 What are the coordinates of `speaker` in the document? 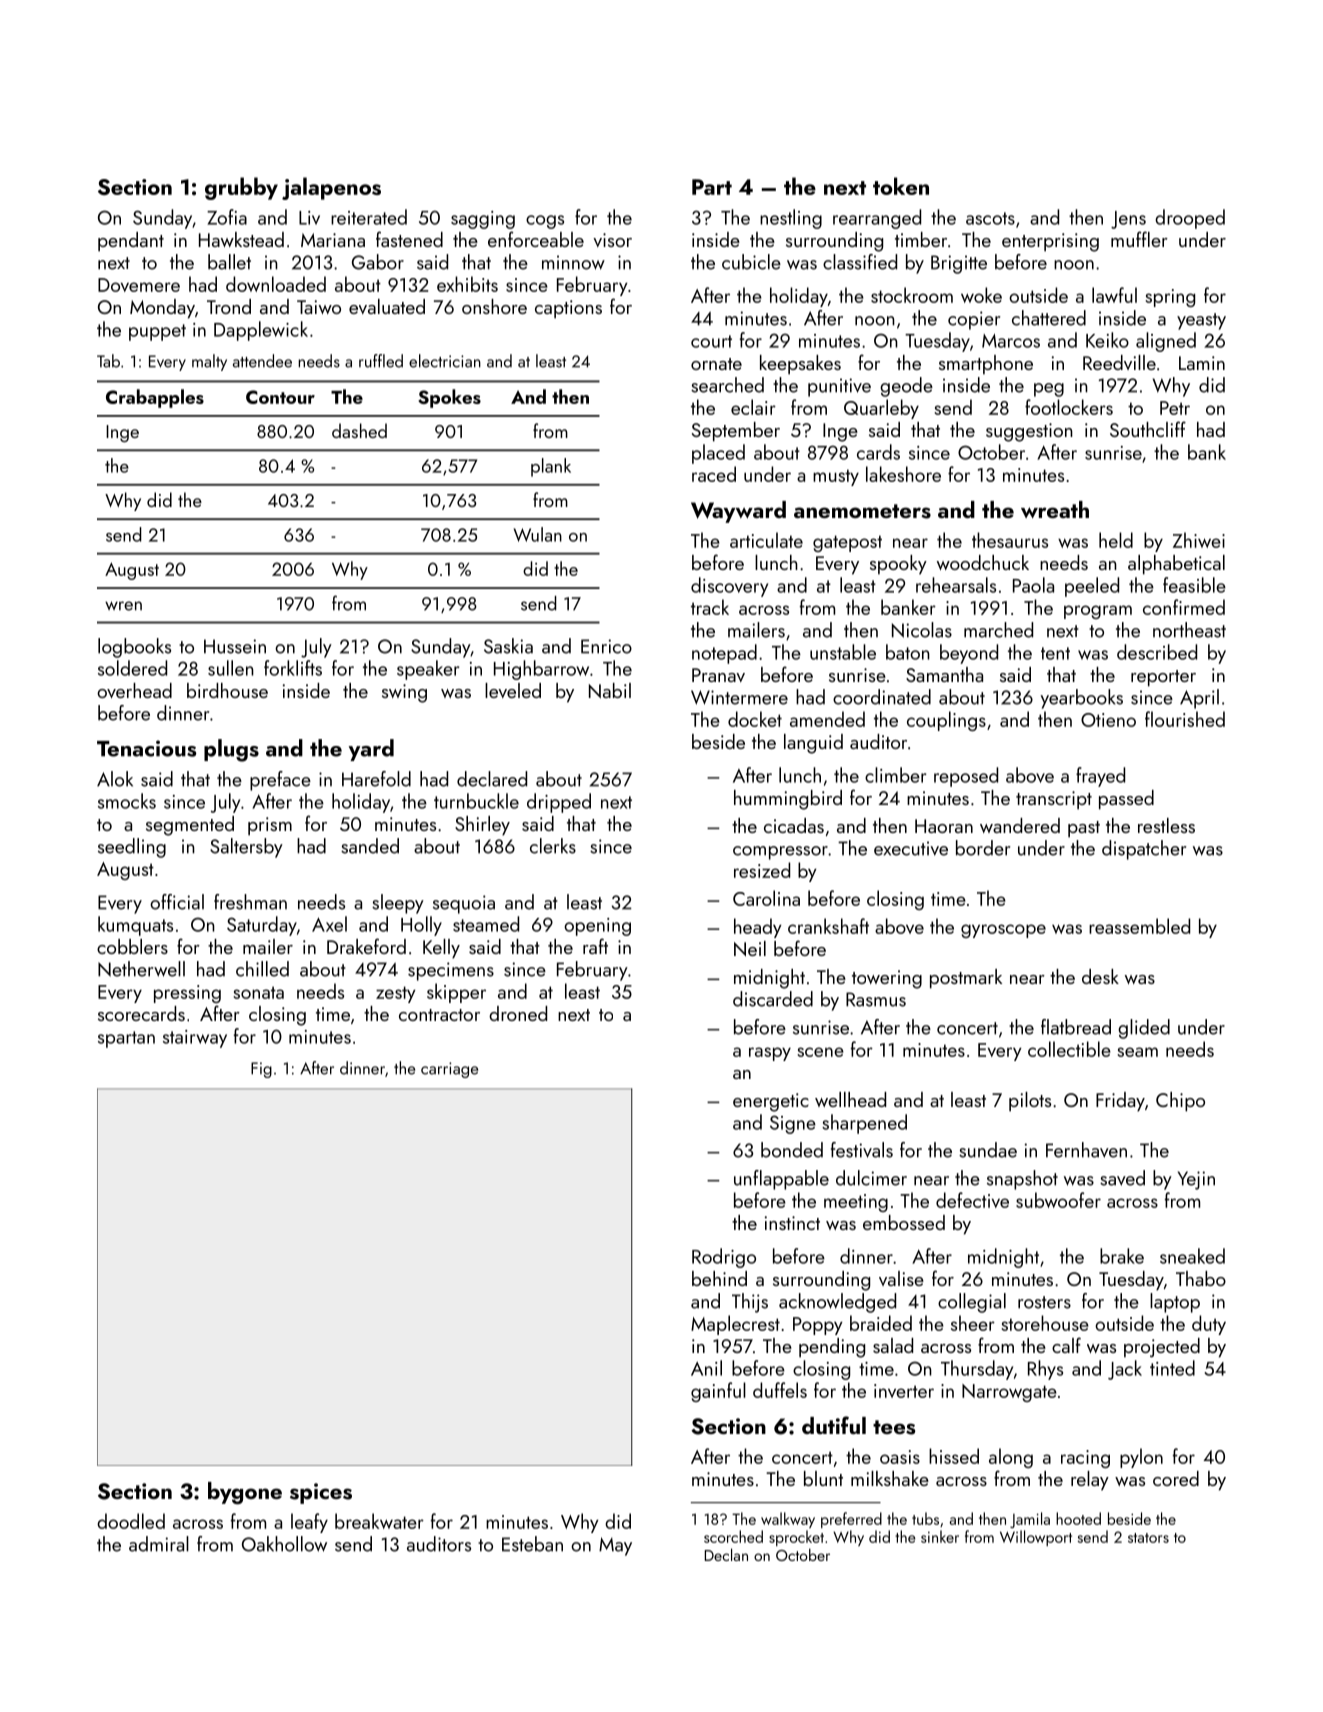 It's located at (428, 670).
